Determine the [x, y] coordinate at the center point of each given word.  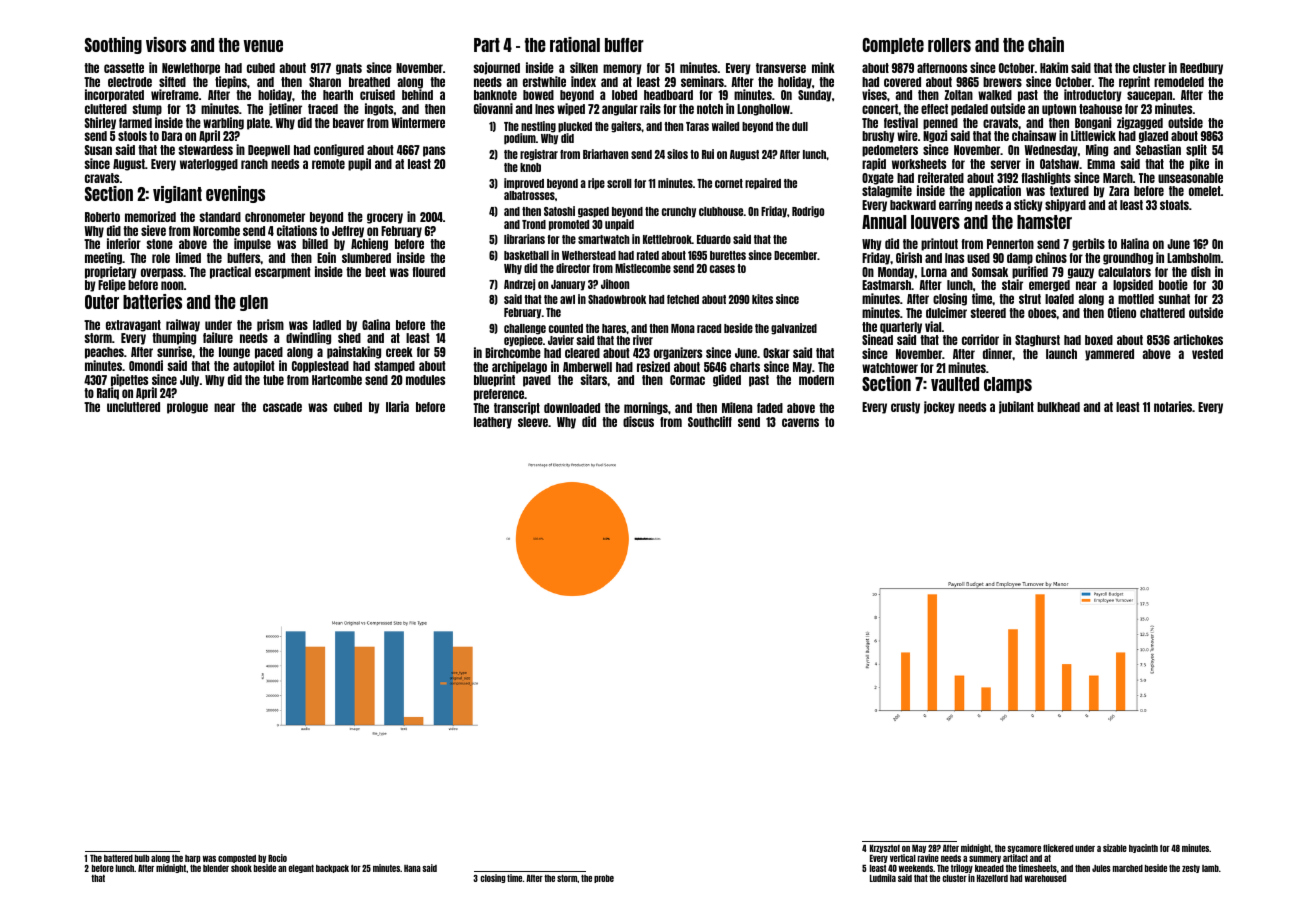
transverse [781, 68]
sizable [1115, 848]
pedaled [969, 110]
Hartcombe [337, 380]
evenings [235, 194]
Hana [412, 868]
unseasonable [1190, 178]
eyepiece [523, 341]
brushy [878, 137]
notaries [1173, 406]
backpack [332, 869]
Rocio [277, 858]
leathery [493, 423]
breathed [369, 82]
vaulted [955, 384]
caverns [800, 422]
